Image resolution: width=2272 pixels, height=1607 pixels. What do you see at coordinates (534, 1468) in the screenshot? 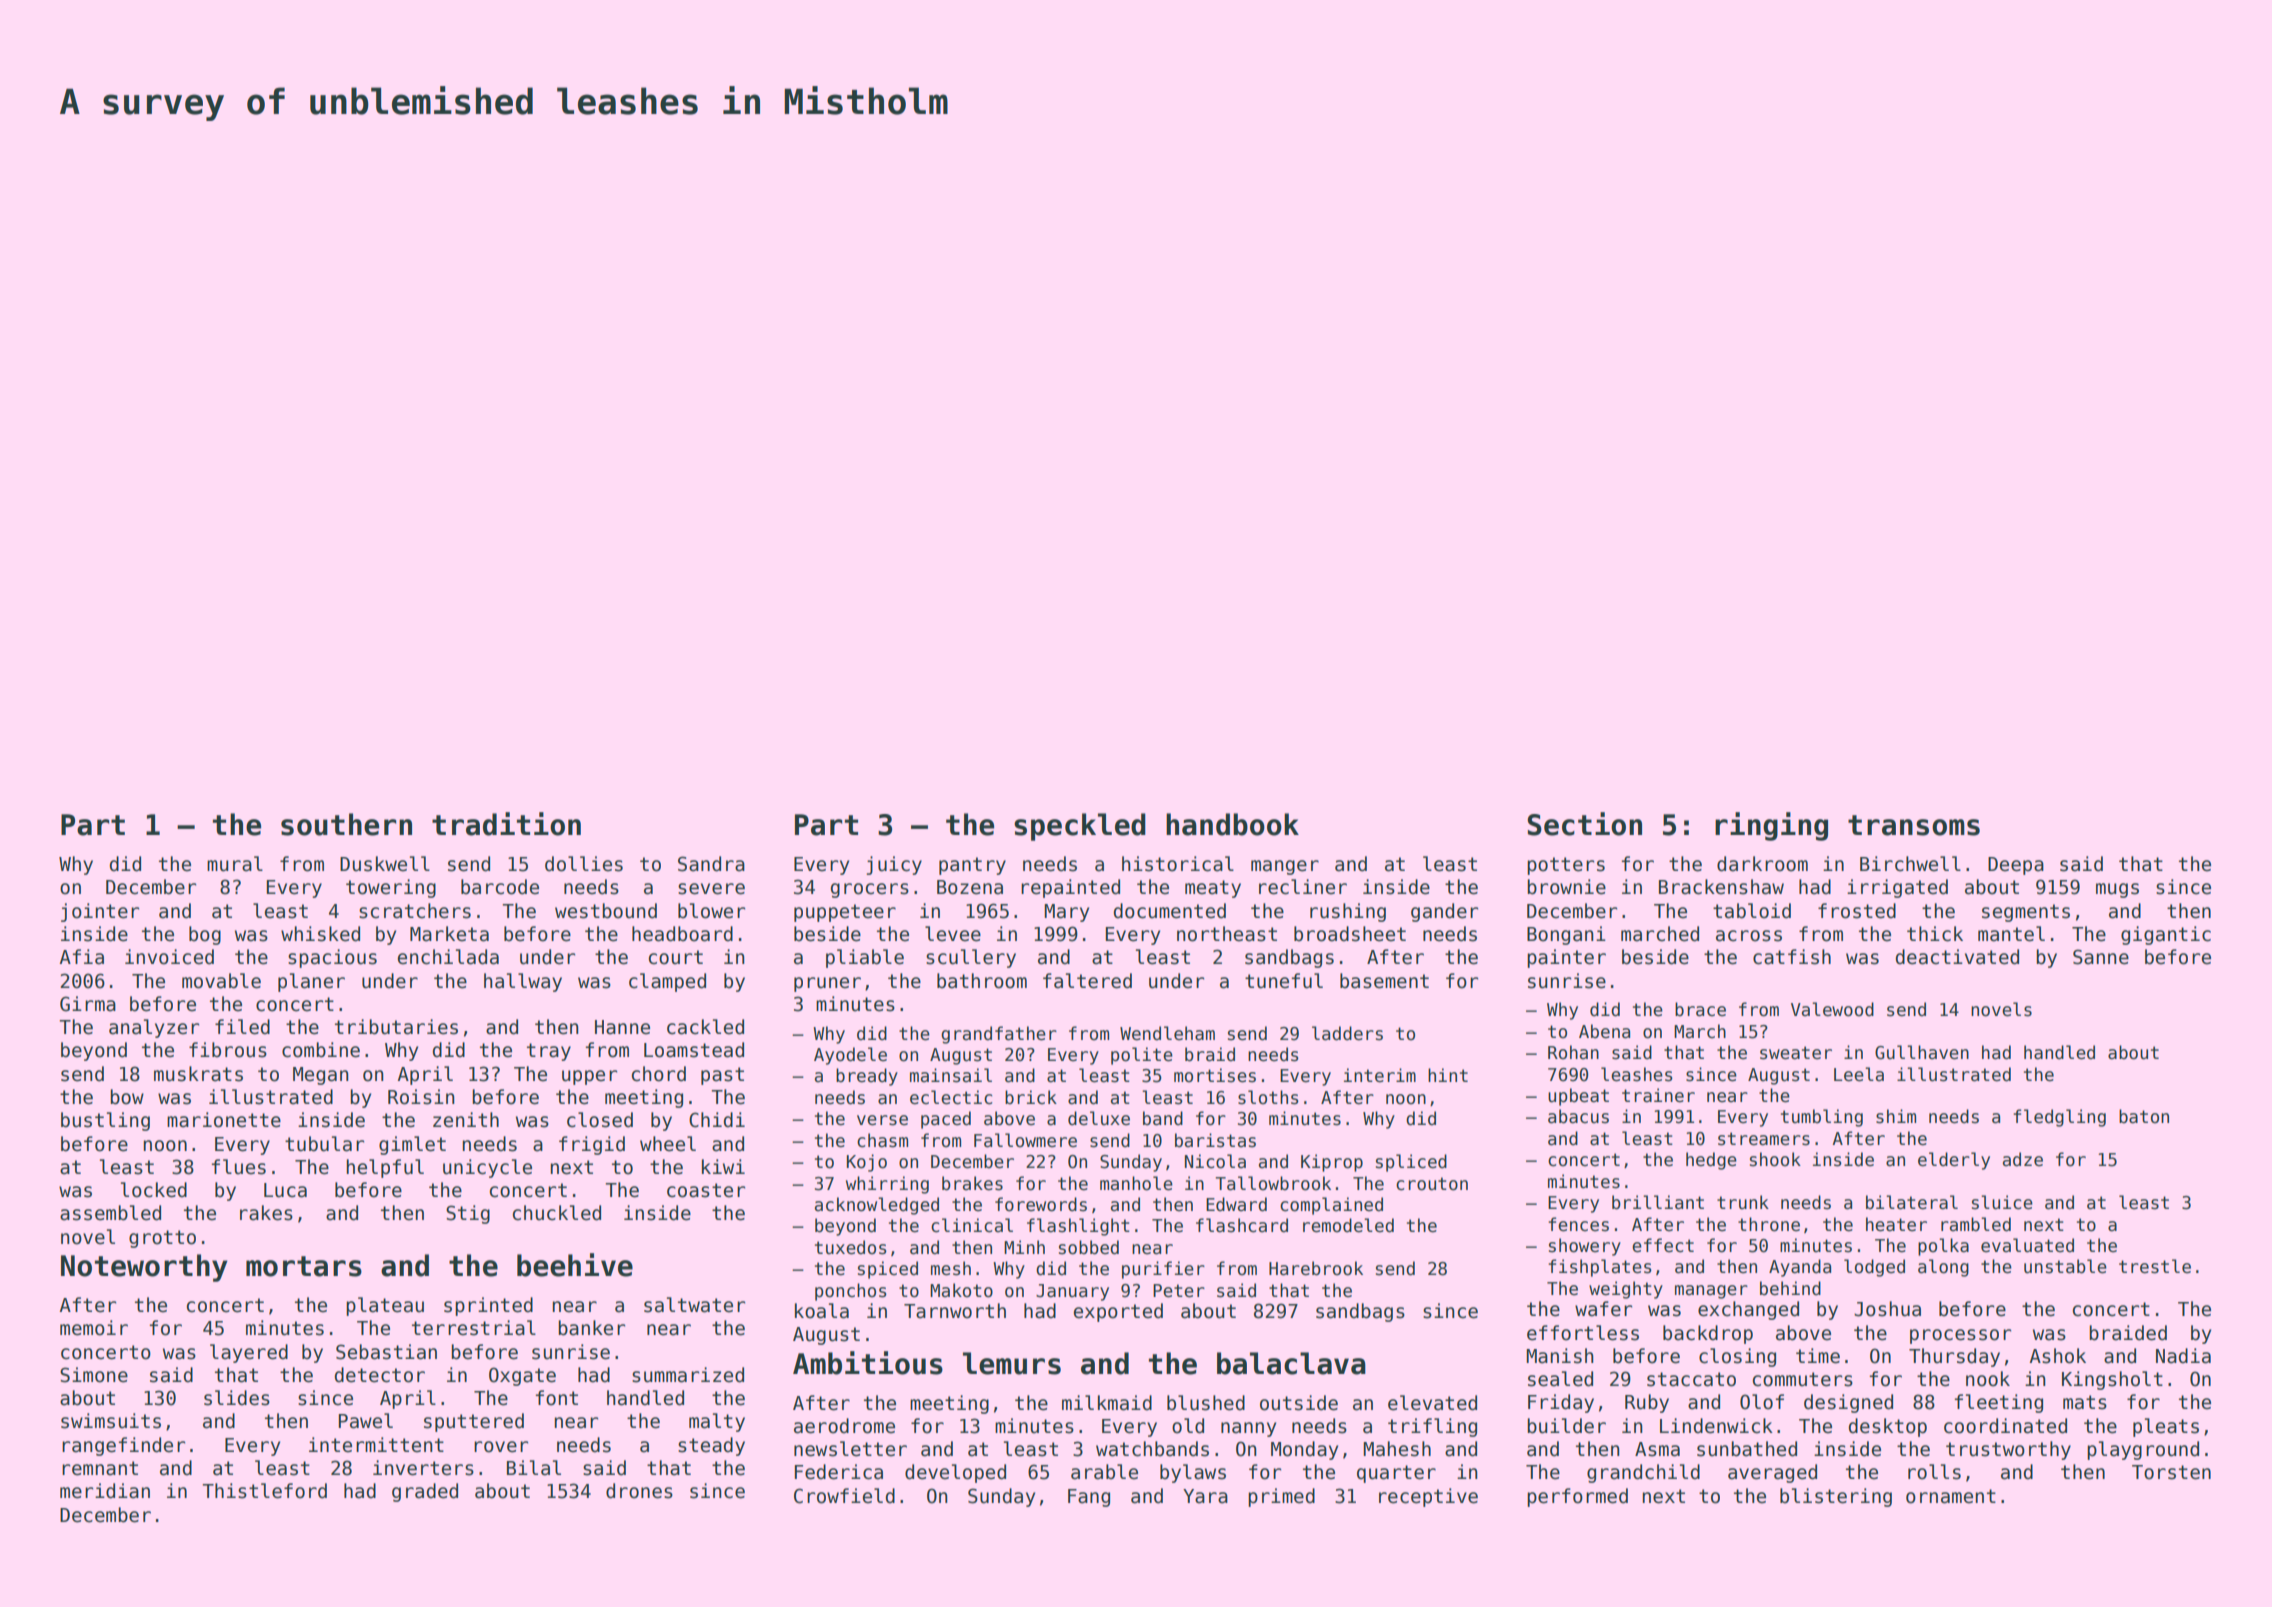
I see `Bilal` at bounding box center [534, 1468].
